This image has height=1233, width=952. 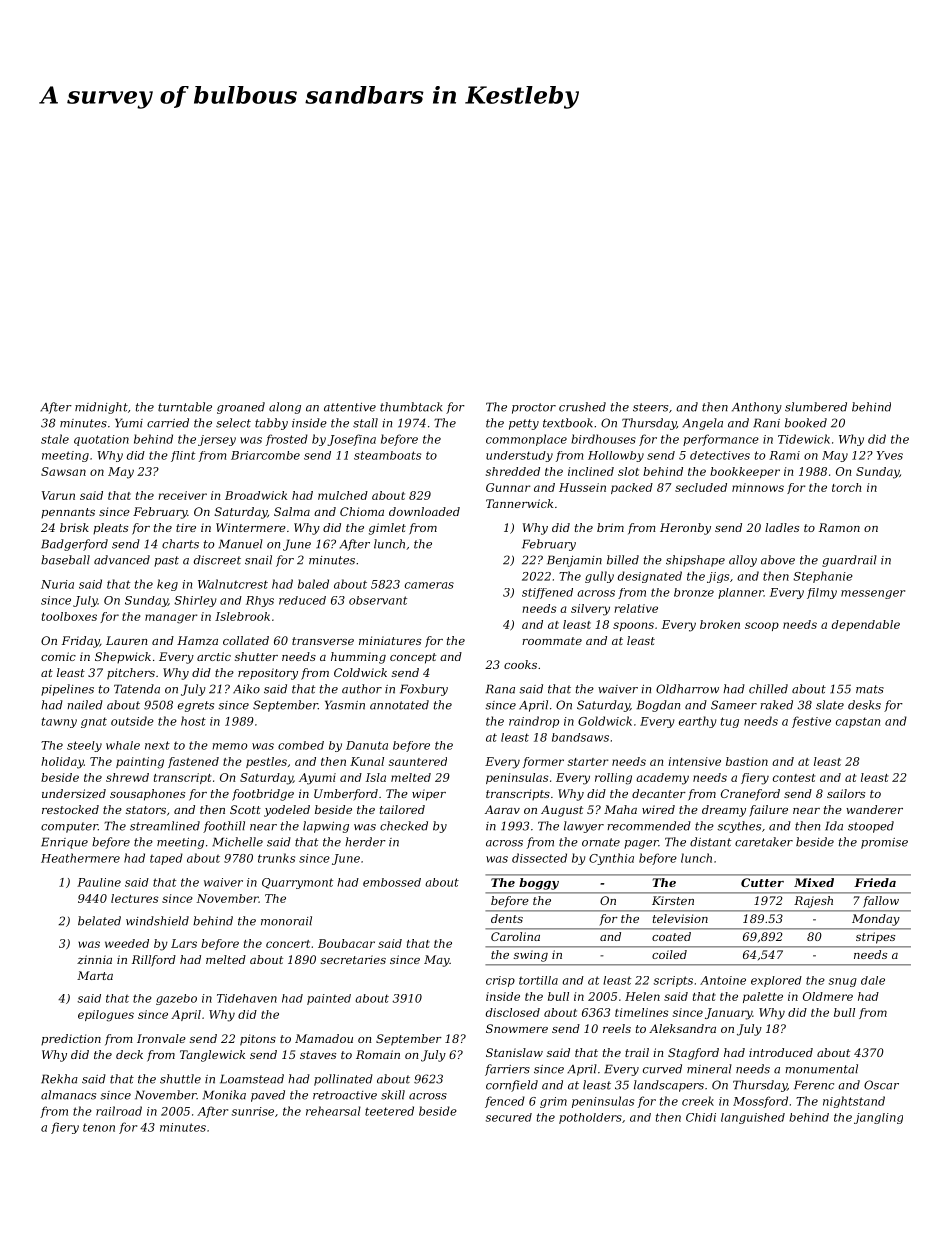 I want to click on host, so click(x=193, y=721).
